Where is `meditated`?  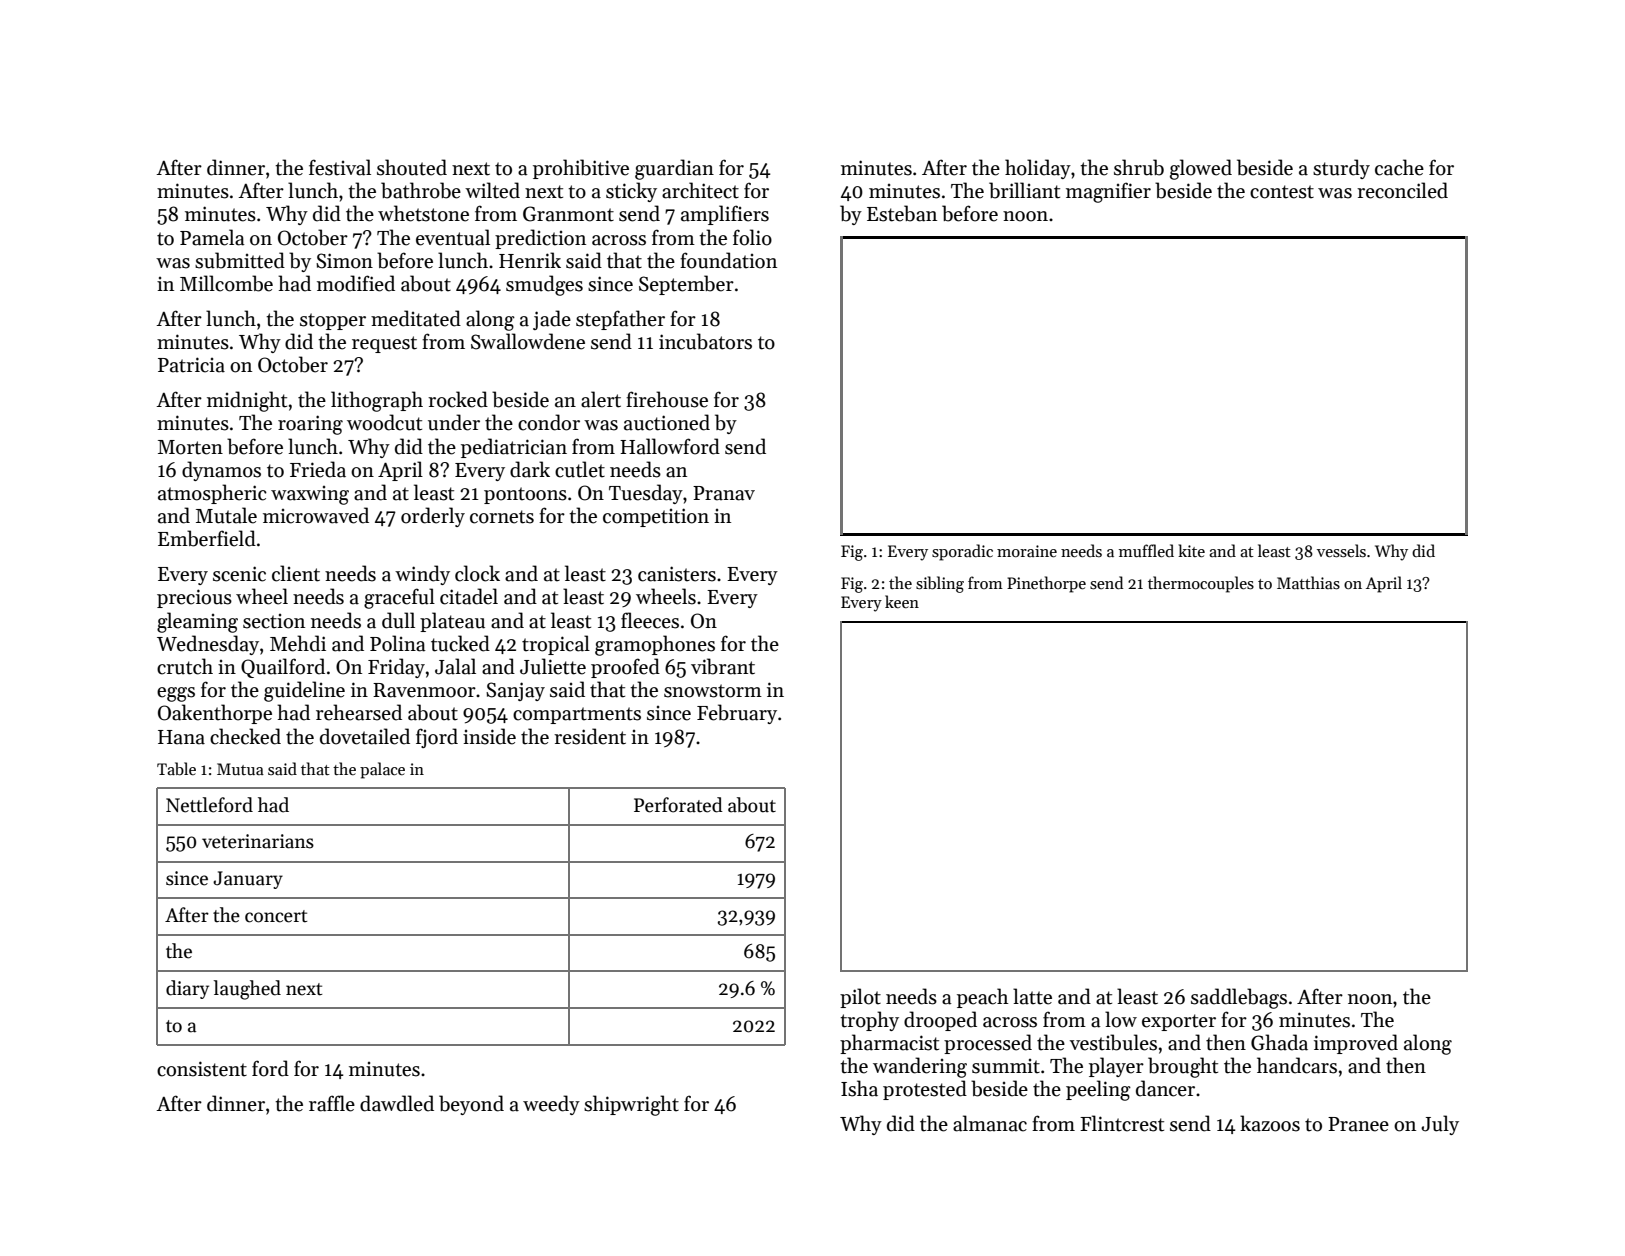
meditated is located at coordinates (416, 318).
